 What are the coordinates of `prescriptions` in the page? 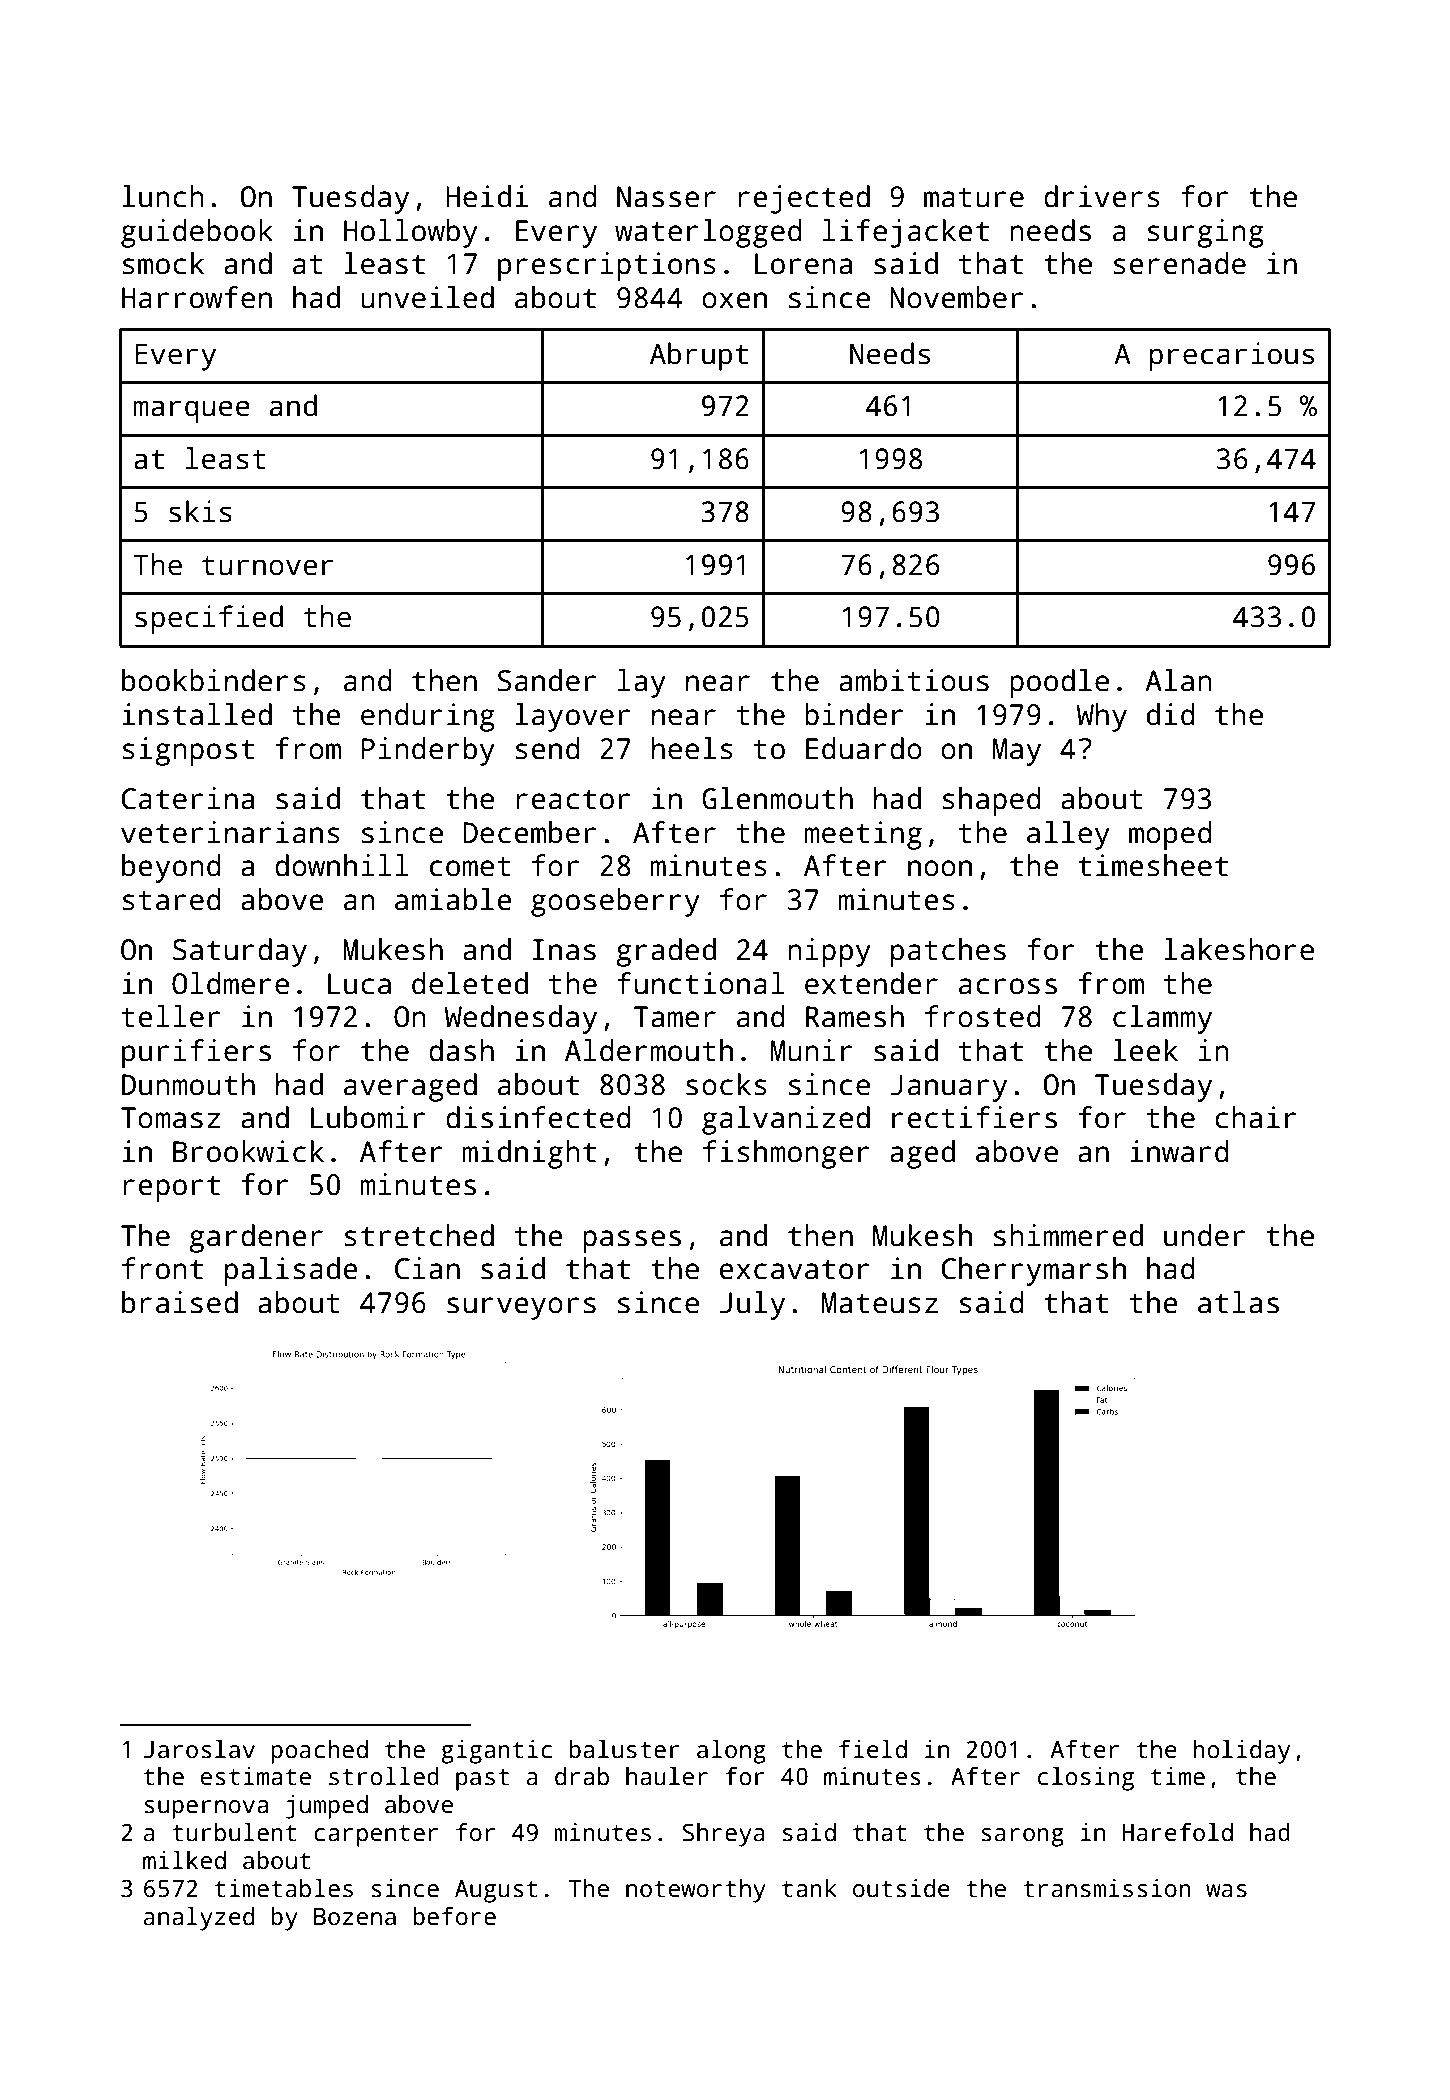 It's located at (607, 266).
